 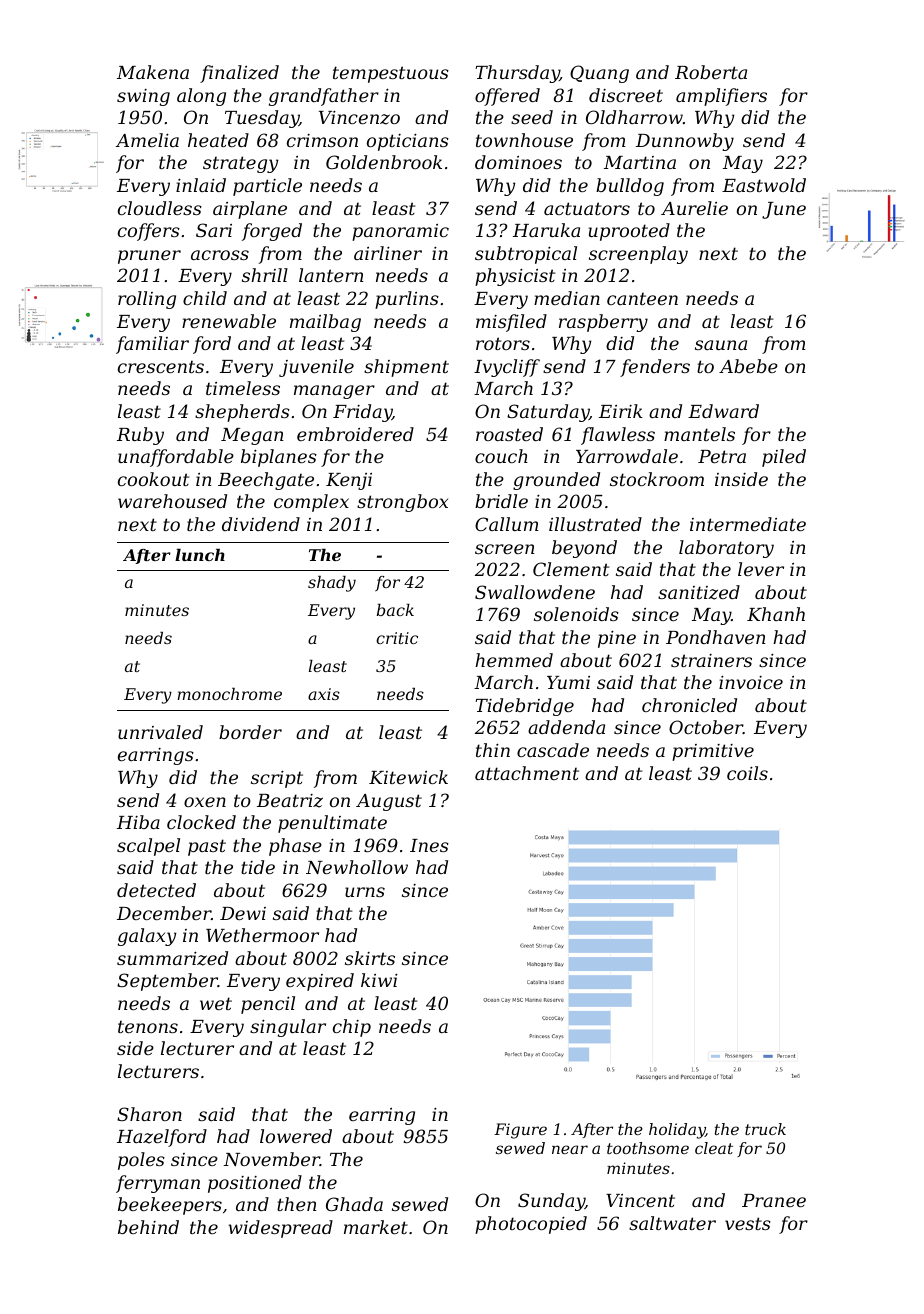 What do you see at coordinates (520, 1131) in the page?
I see `Figure` at bounding box center [520, 1131].
